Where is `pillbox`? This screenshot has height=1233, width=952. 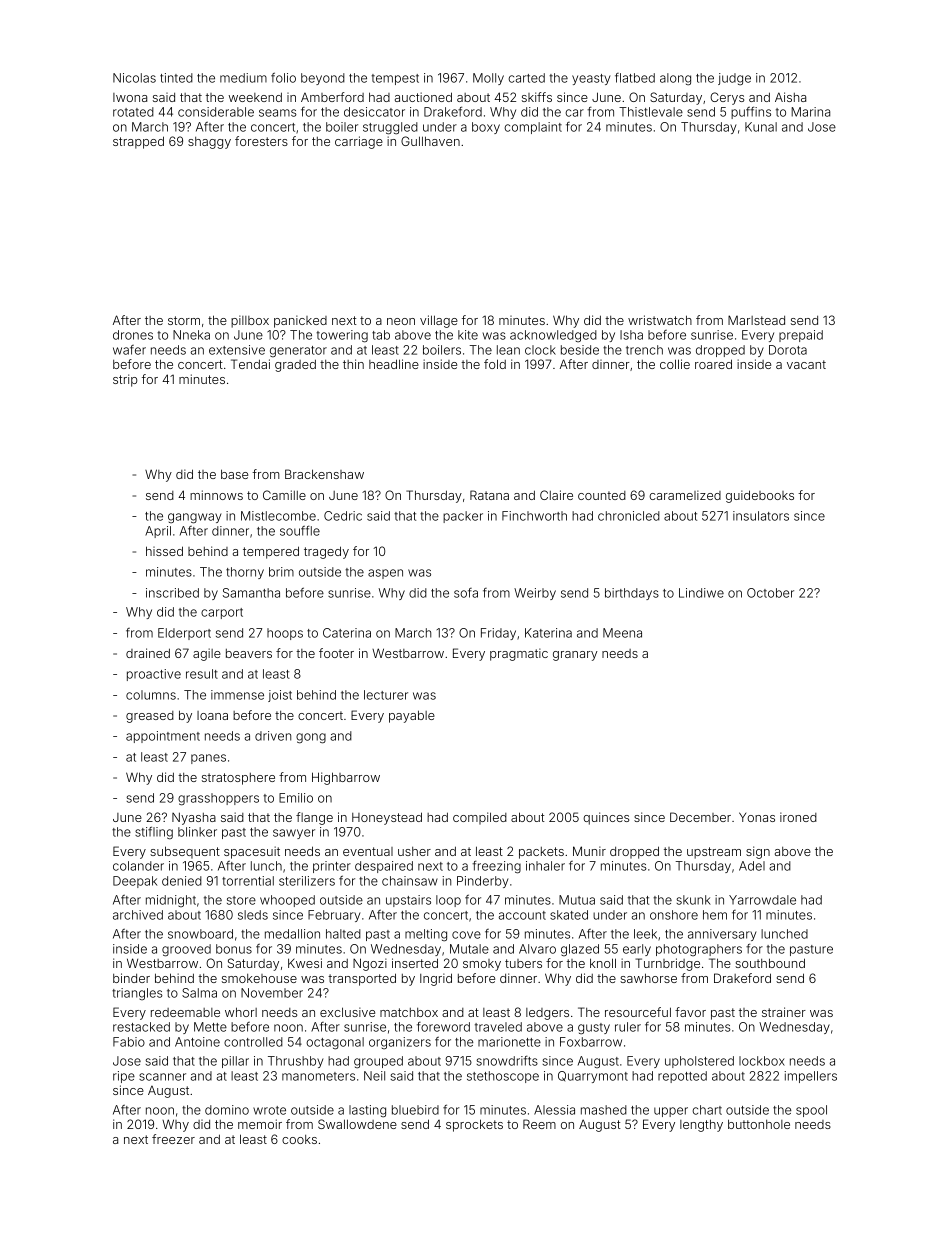
pillbox is located at coordinates (250, 321).
